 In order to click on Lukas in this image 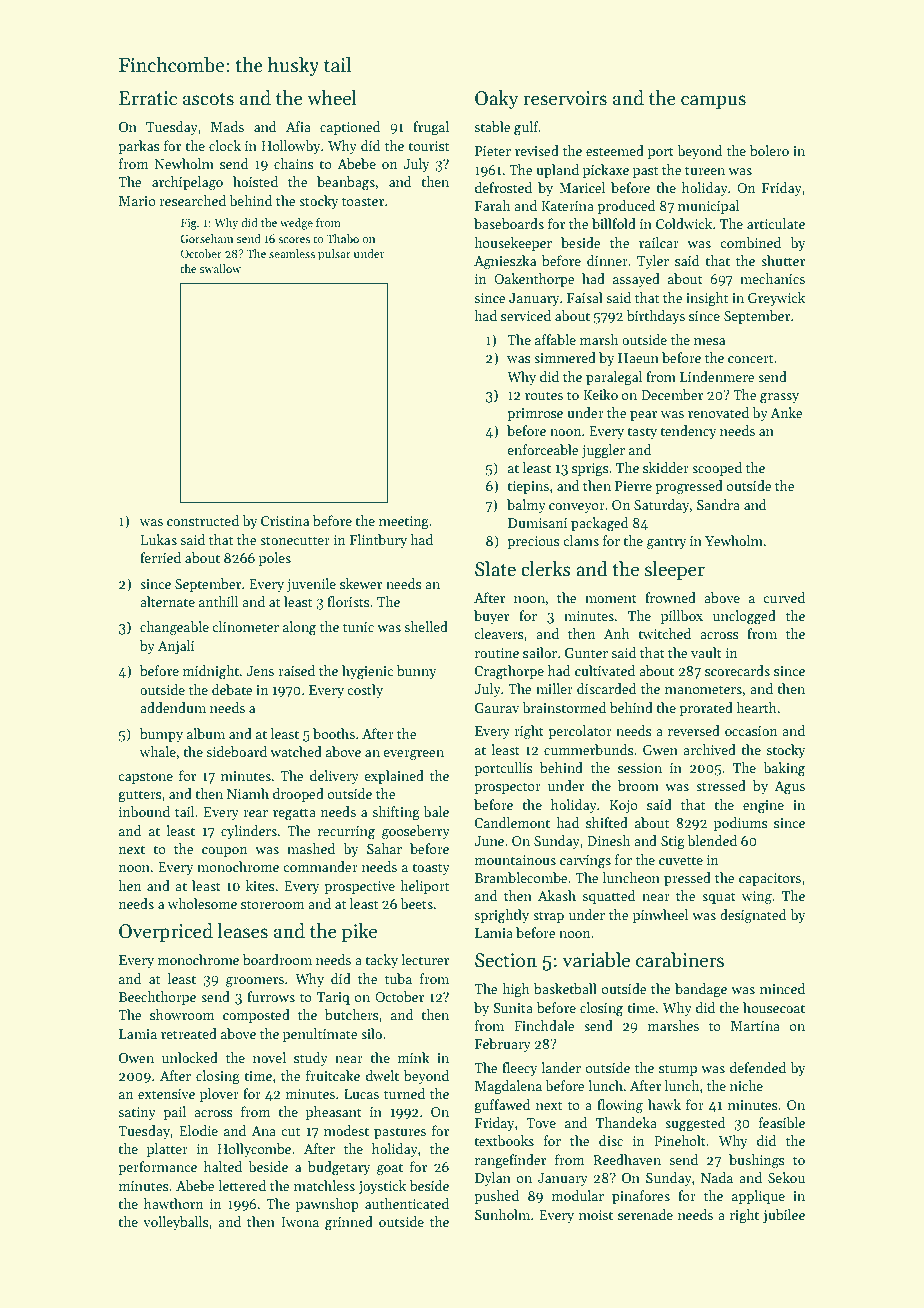, I will do `click(159, 539)`.
